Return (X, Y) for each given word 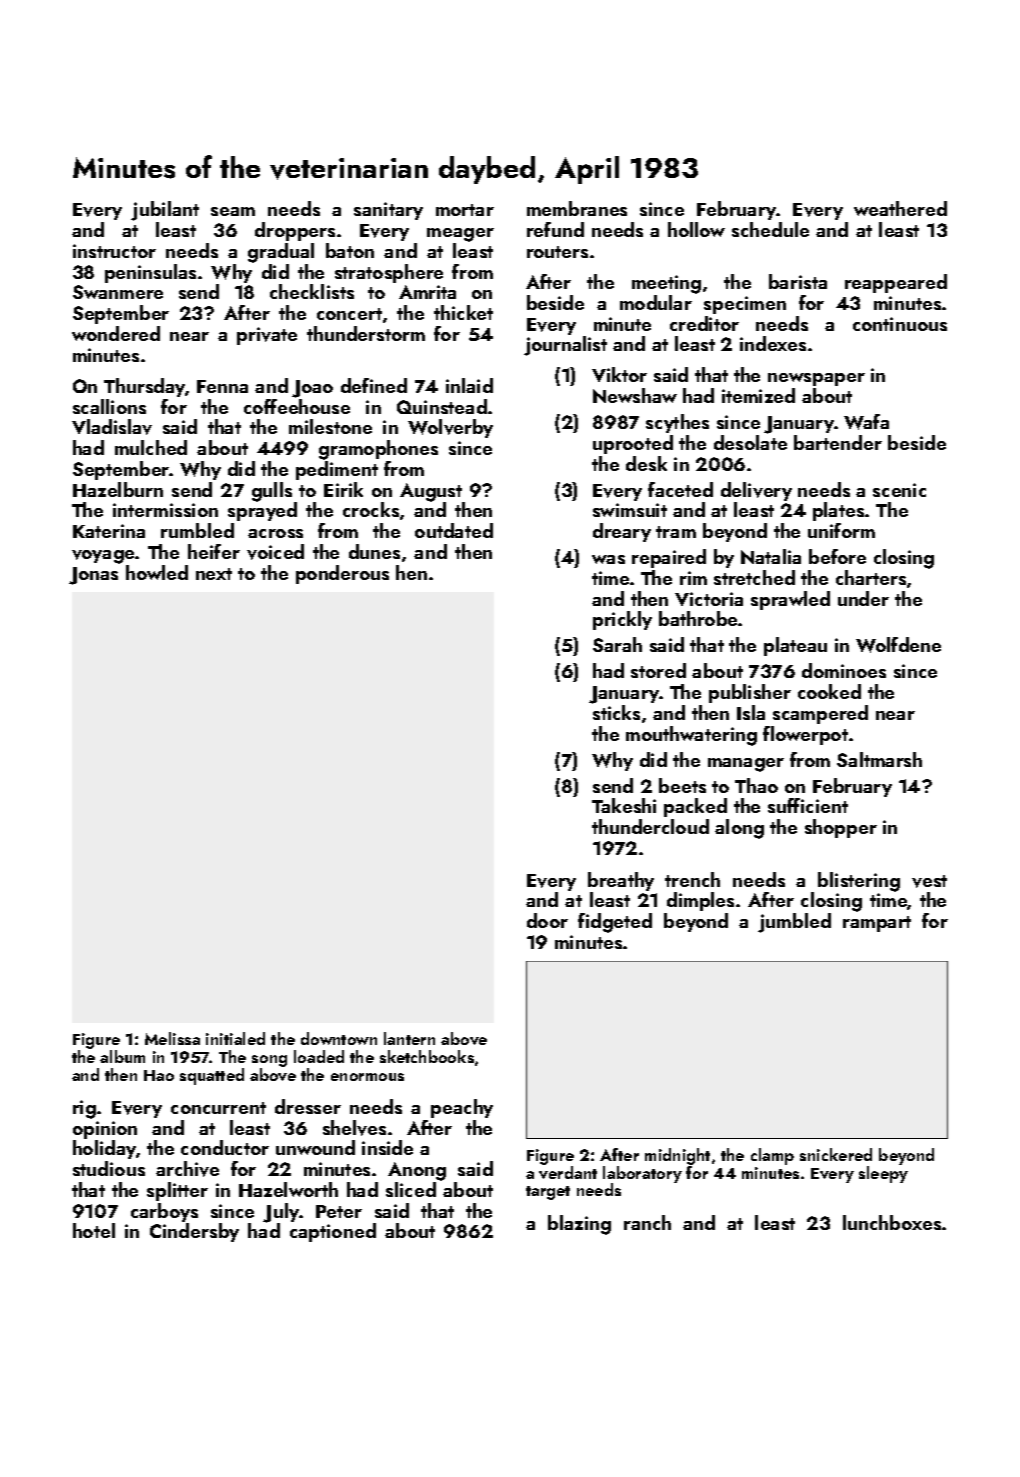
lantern (409, 1038)
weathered (900, 208)
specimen (745, 305)
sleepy (883, 1174)
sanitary (388, 211)
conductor (225, 1147)
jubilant (165, 211)
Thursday (144, 387)
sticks (616, 712)
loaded (319, 1056)
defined (374, 385)
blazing (579, 1225)
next (214, 574)
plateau (795, 646)
